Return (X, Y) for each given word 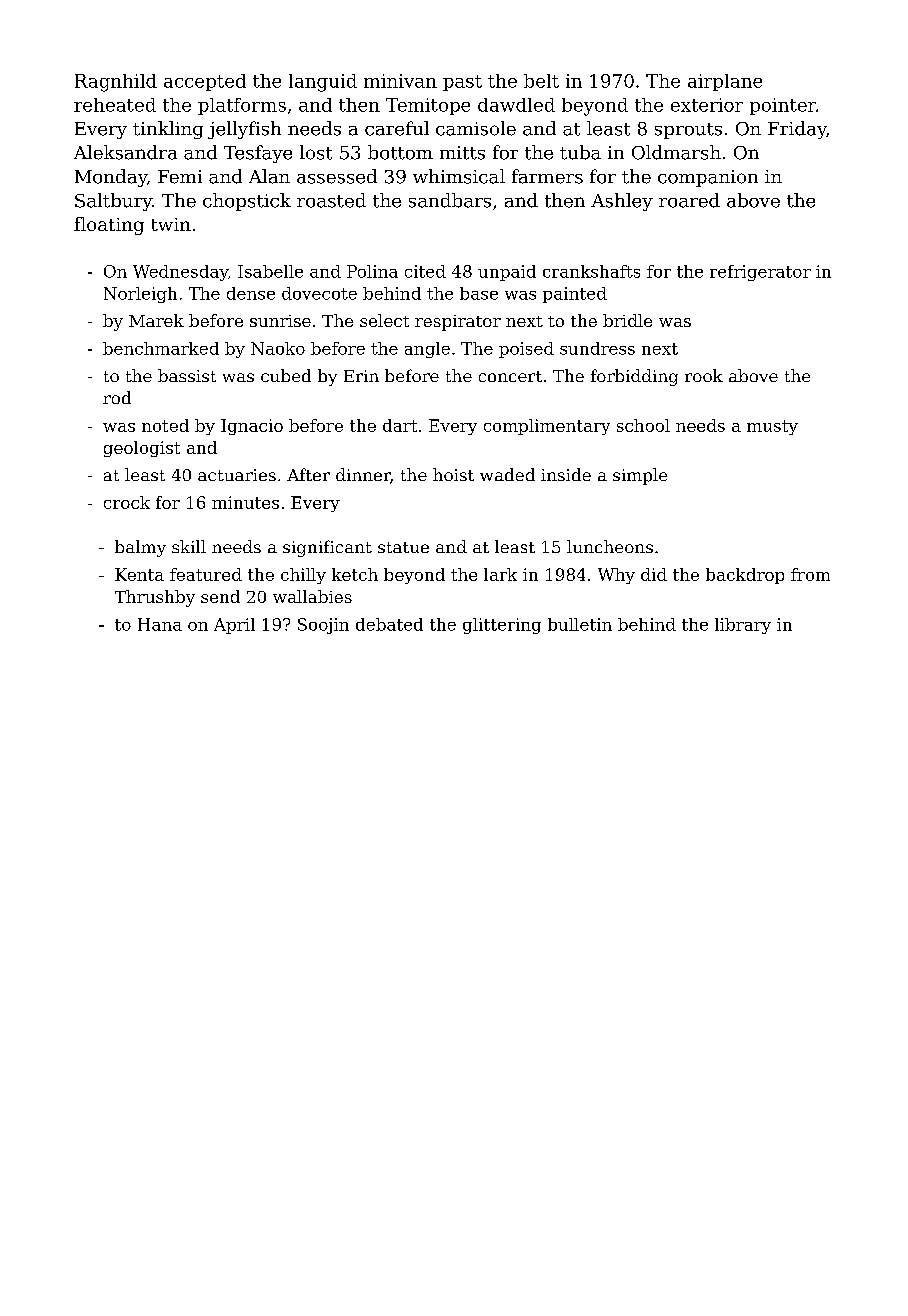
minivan (400, 81)
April (234, 626)
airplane (725, 82)
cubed (286, 375)
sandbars (450, 200)
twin (171, 224)
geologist (142, 449)
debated (389, 624)
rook (704, 375)
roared (689, 200)
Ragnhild (116, 83)
